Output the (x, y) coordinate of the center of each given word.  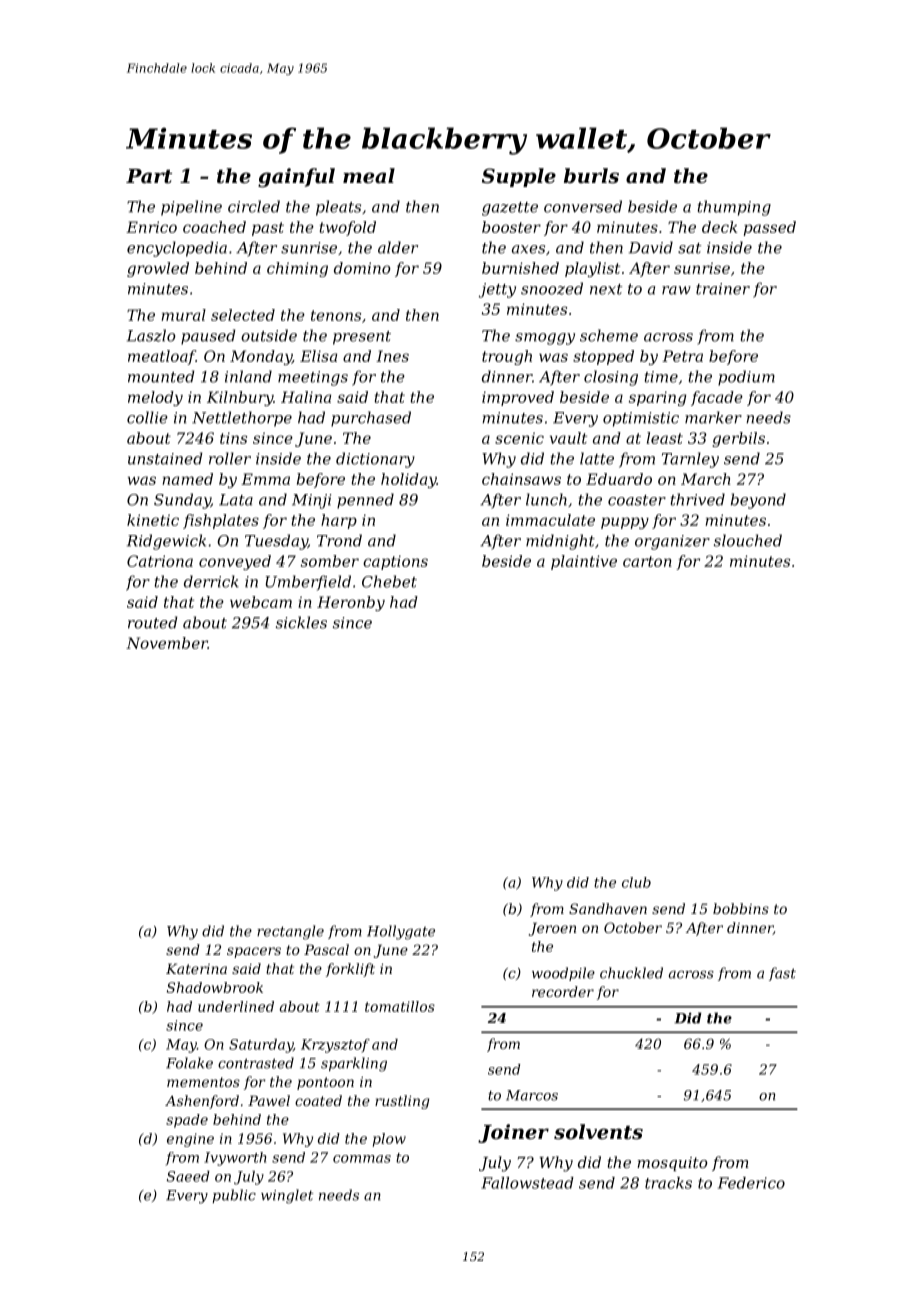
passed (770, 228)
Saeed (188, 1176)
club (636, 882)
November (167, 643)
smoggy (545, 339)
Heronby (351, 603)
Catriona (160, 561)
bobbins (741, 908)
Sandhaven (608, 908)
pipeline (191, 208)
